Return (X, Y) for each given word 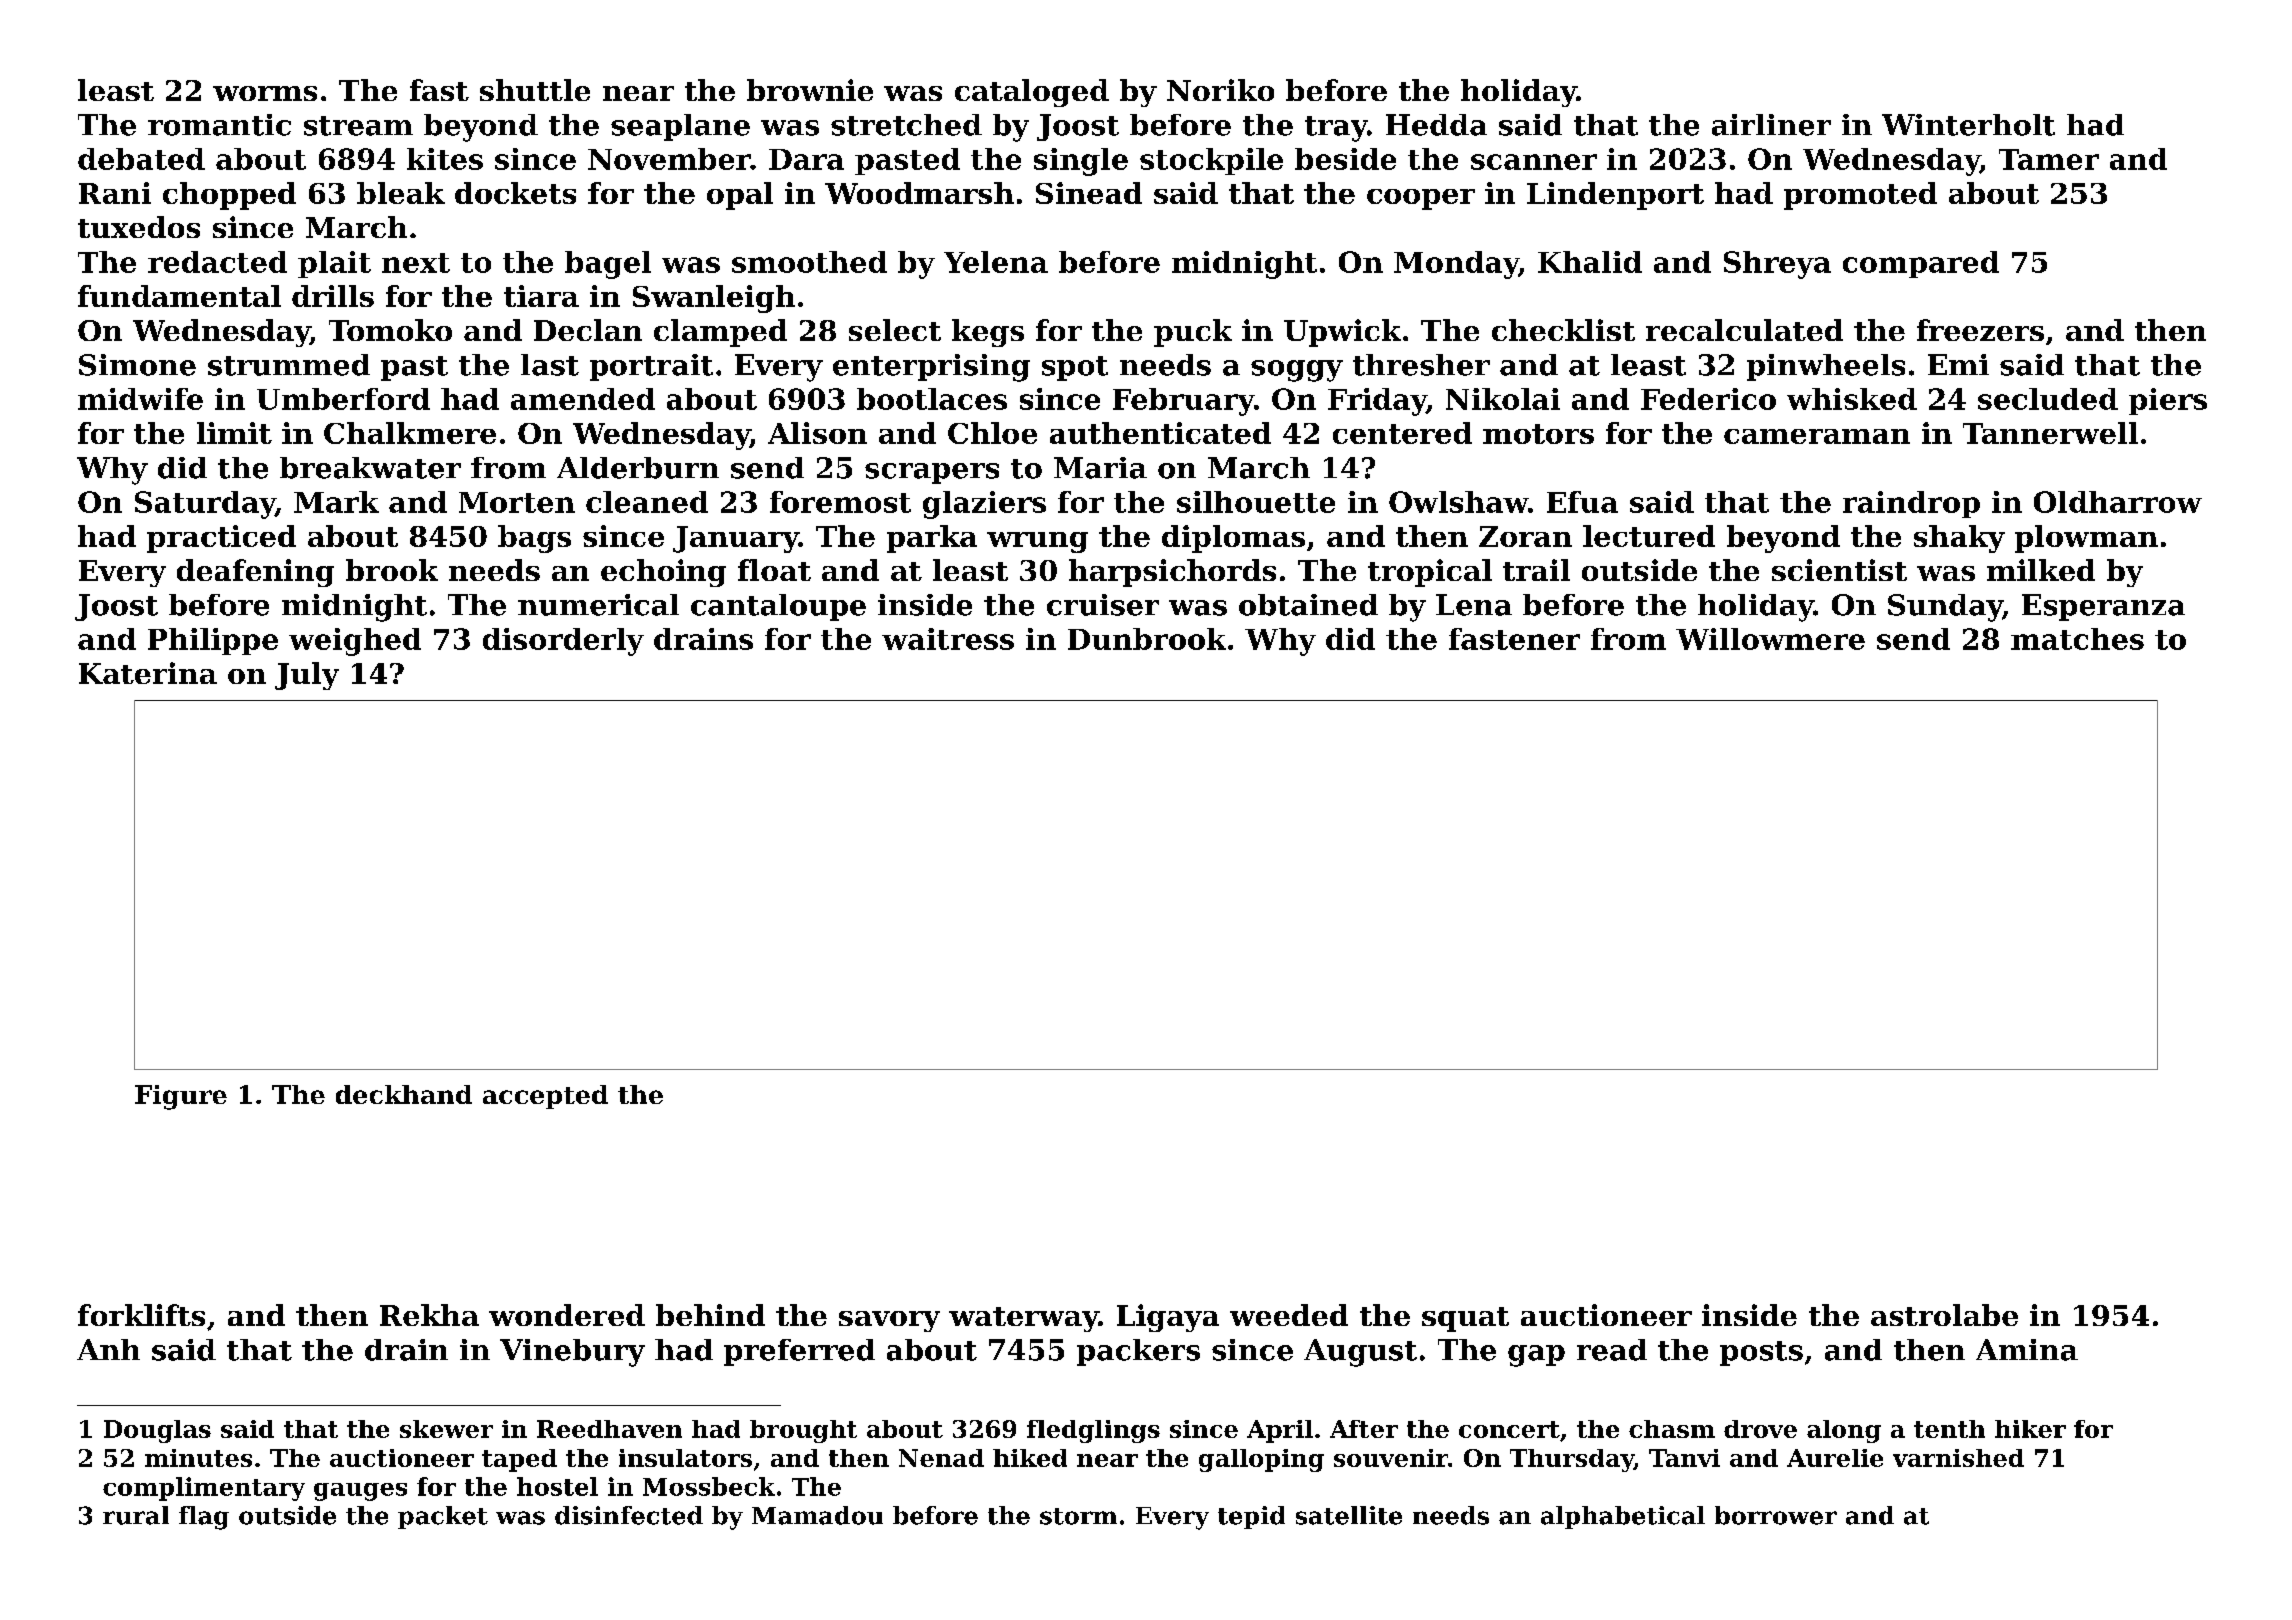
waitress (948, 639)
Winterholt (1968, 125)
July (307, 676)
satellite (1349, 1515)
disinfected (629, 1515)
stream (358, 126)
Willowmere (1770, 639)
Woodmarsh (919, 193)
